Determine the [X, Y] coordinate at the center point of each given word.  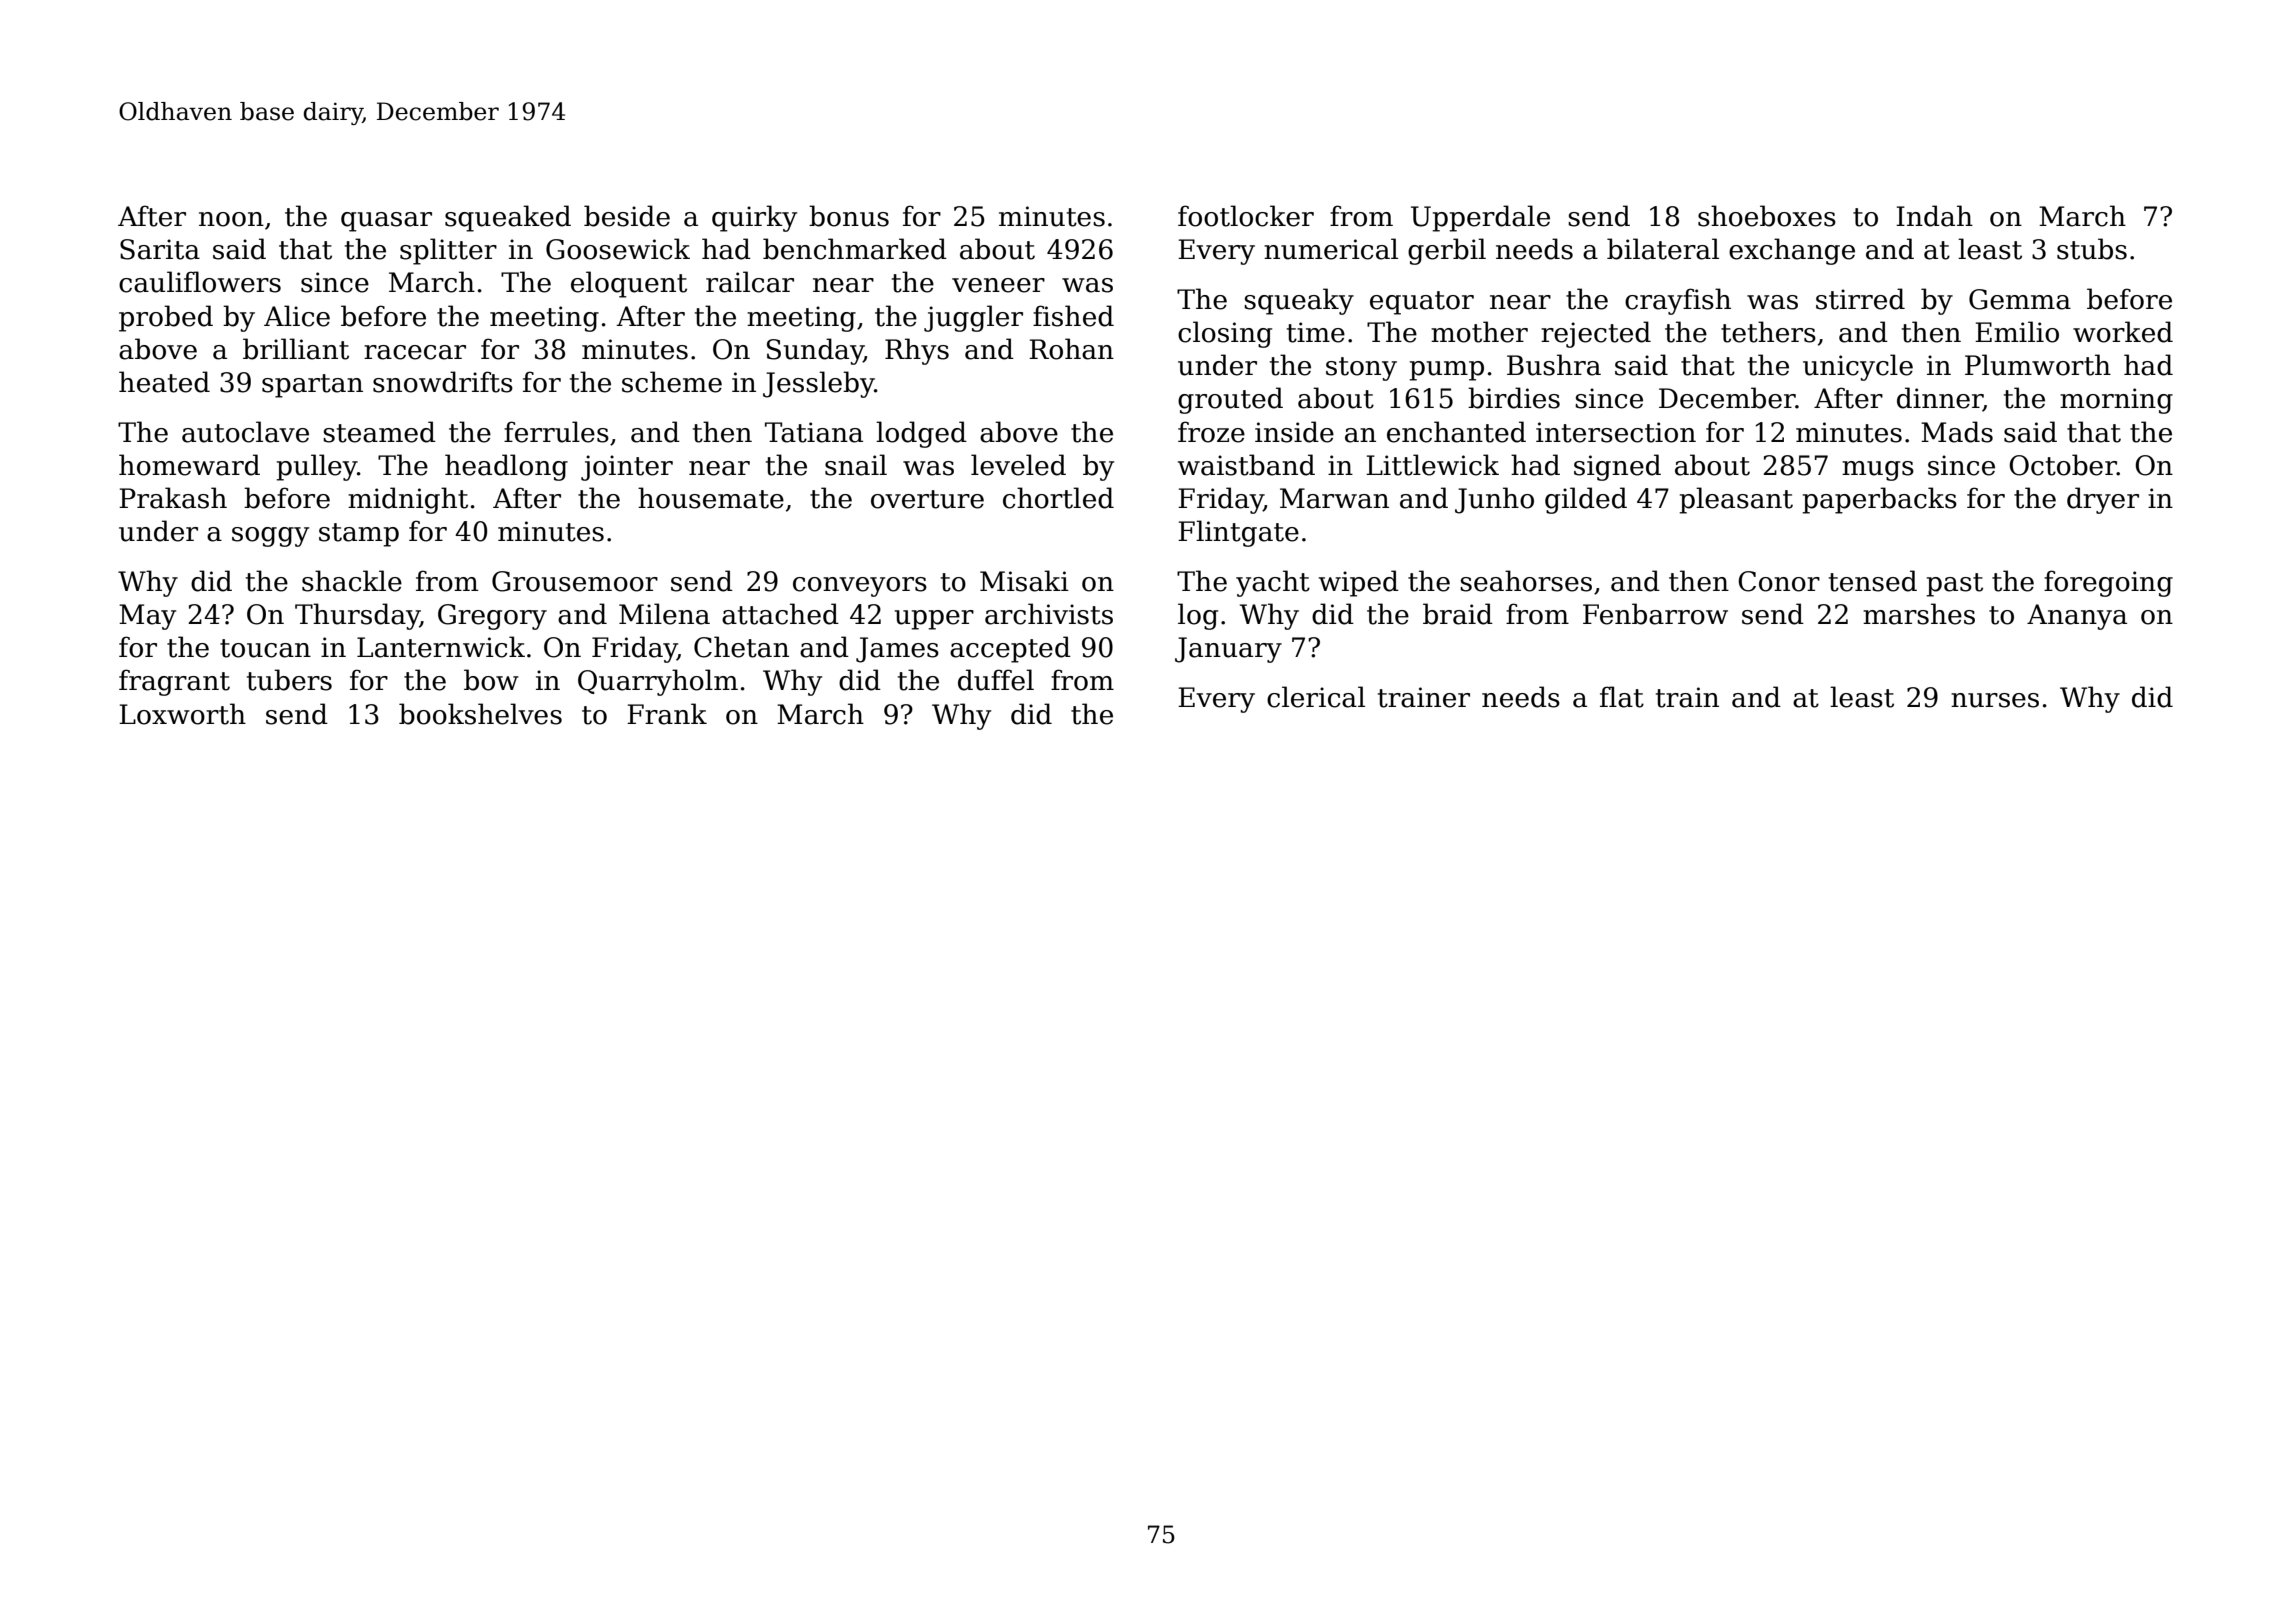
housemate [711, 498]
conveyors [860, 587]
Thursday [357, 616]
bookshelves [480, 714]
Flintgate [1238, 533]
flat [1622, 697]
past [1954, 585]
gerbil [1447, 251]
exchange [1792, 251]
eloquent [629, 284]
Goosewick [618, 249]
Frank [667, 714]
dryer [2103, 500]
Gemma [2020, 299]
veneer [998, 285]
